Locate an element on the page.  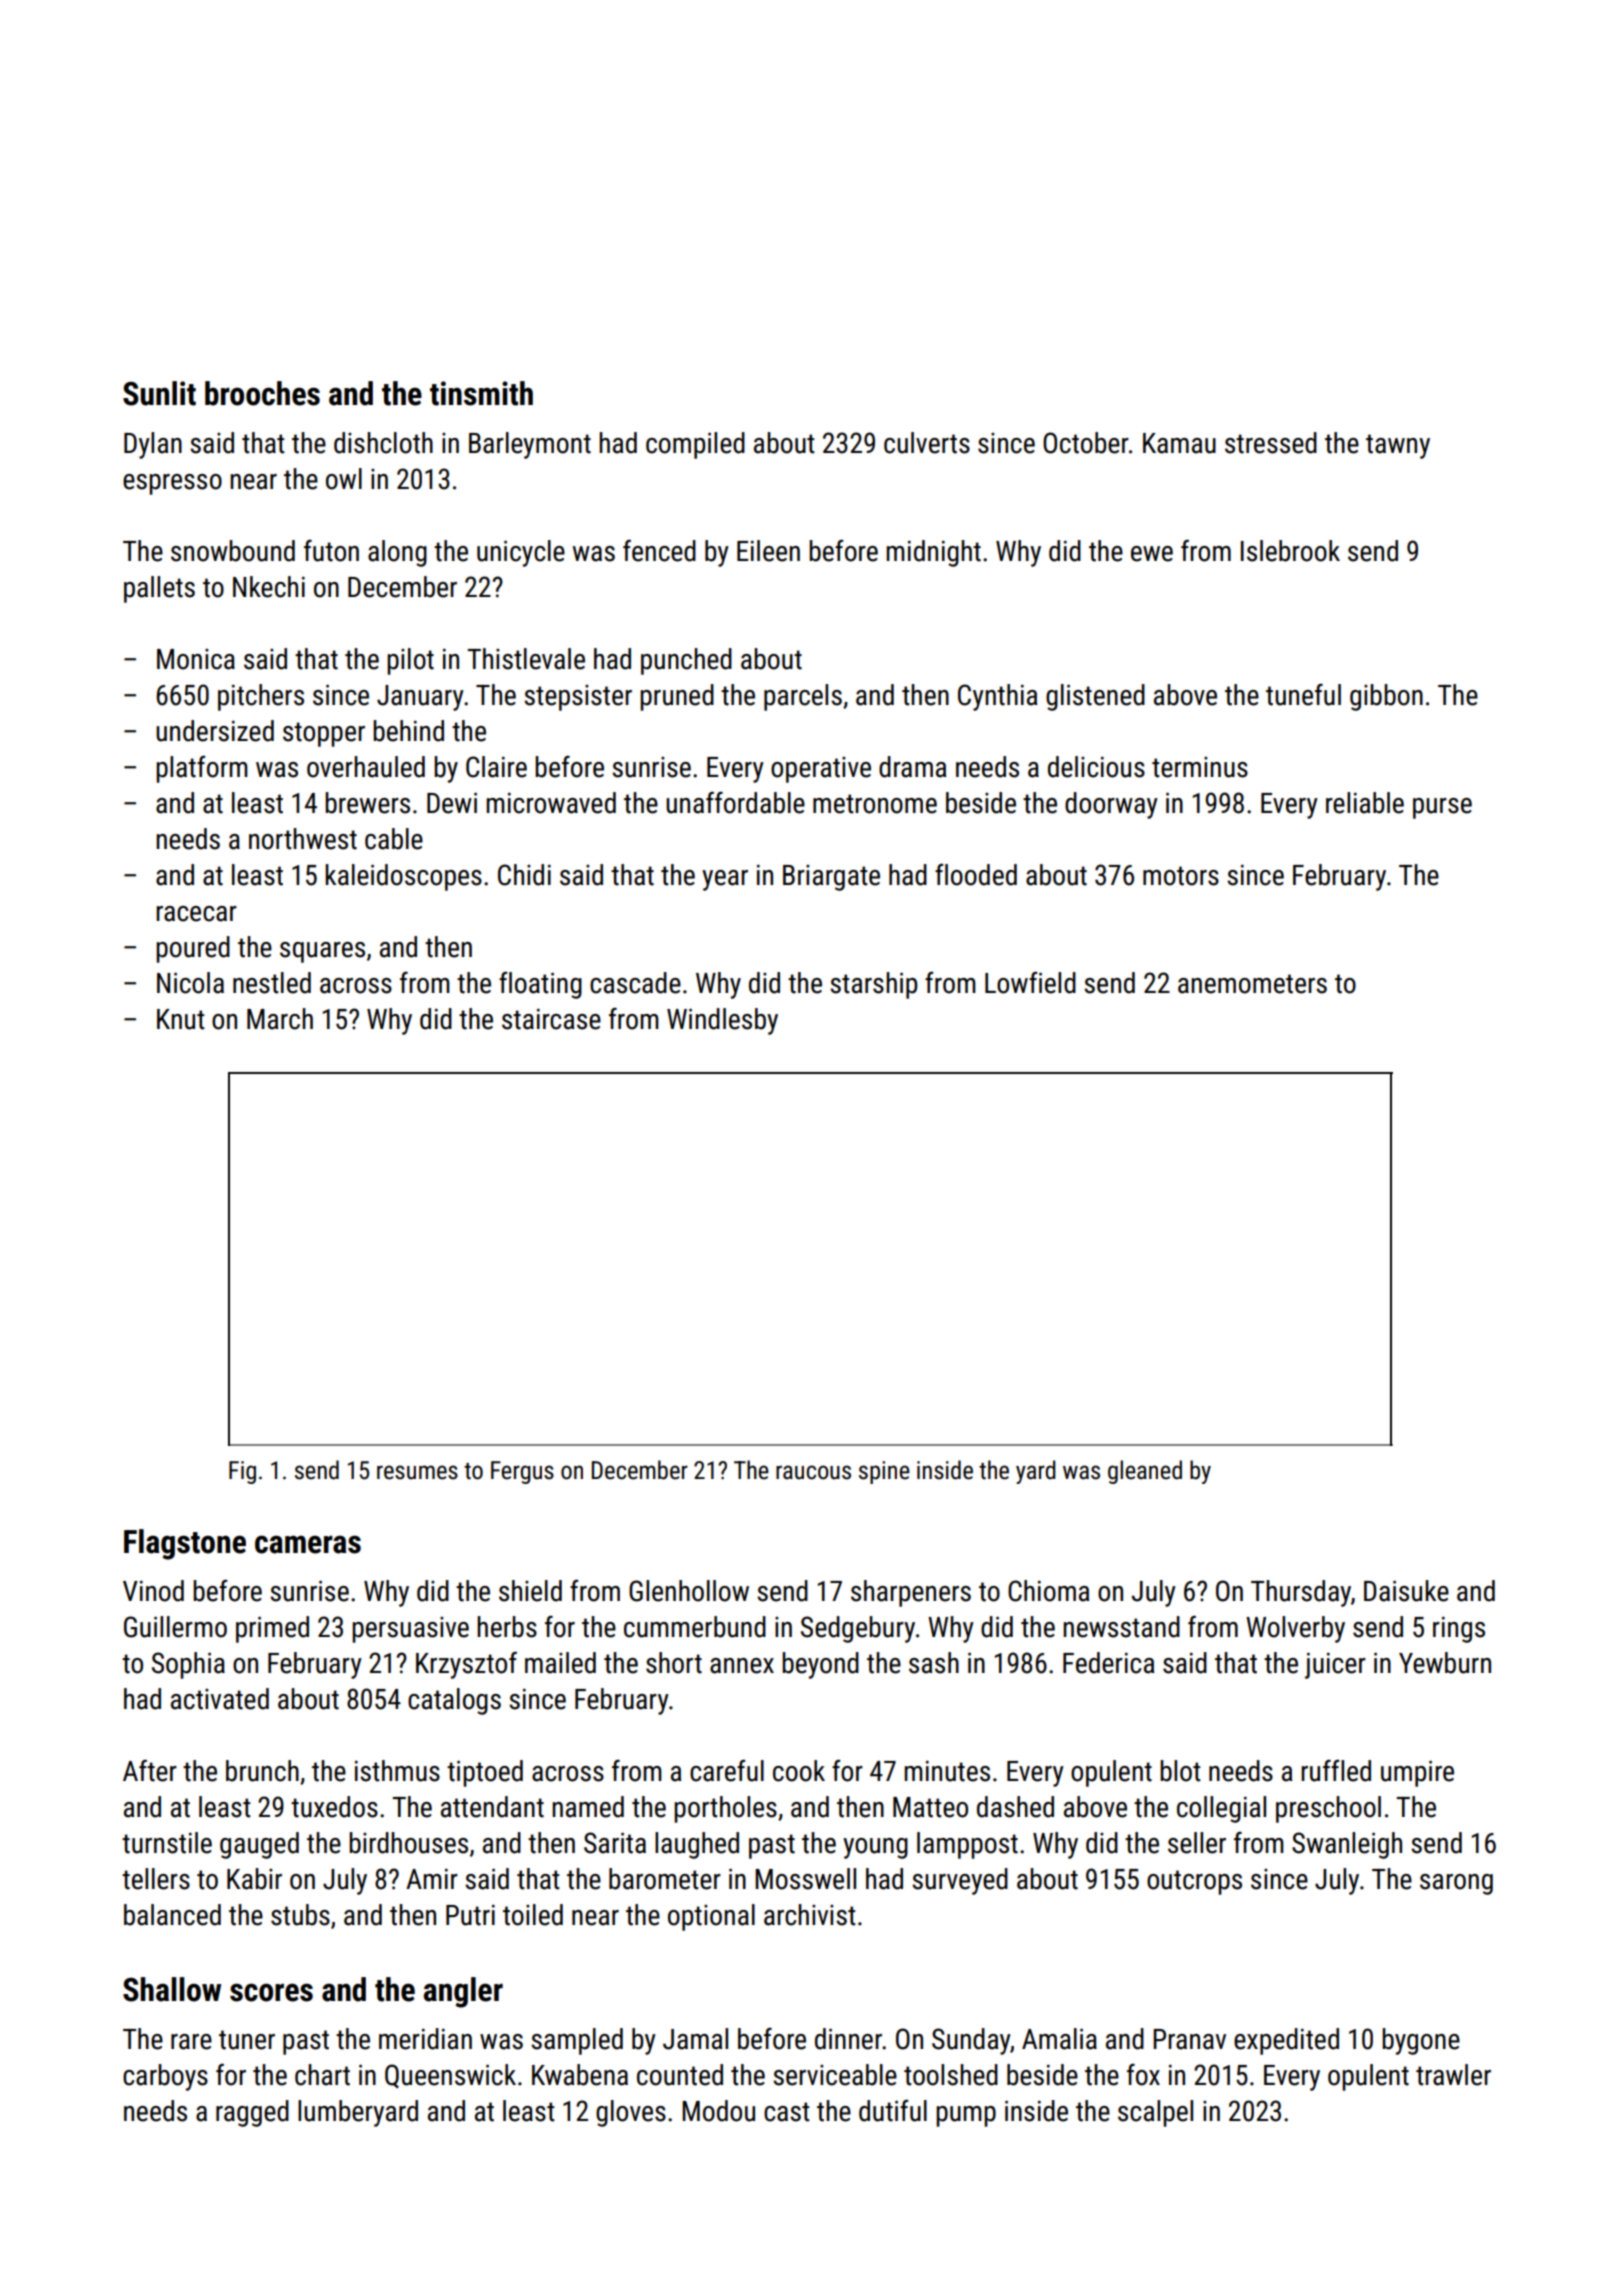
umpire is located at coordinates (1417, 1773).
